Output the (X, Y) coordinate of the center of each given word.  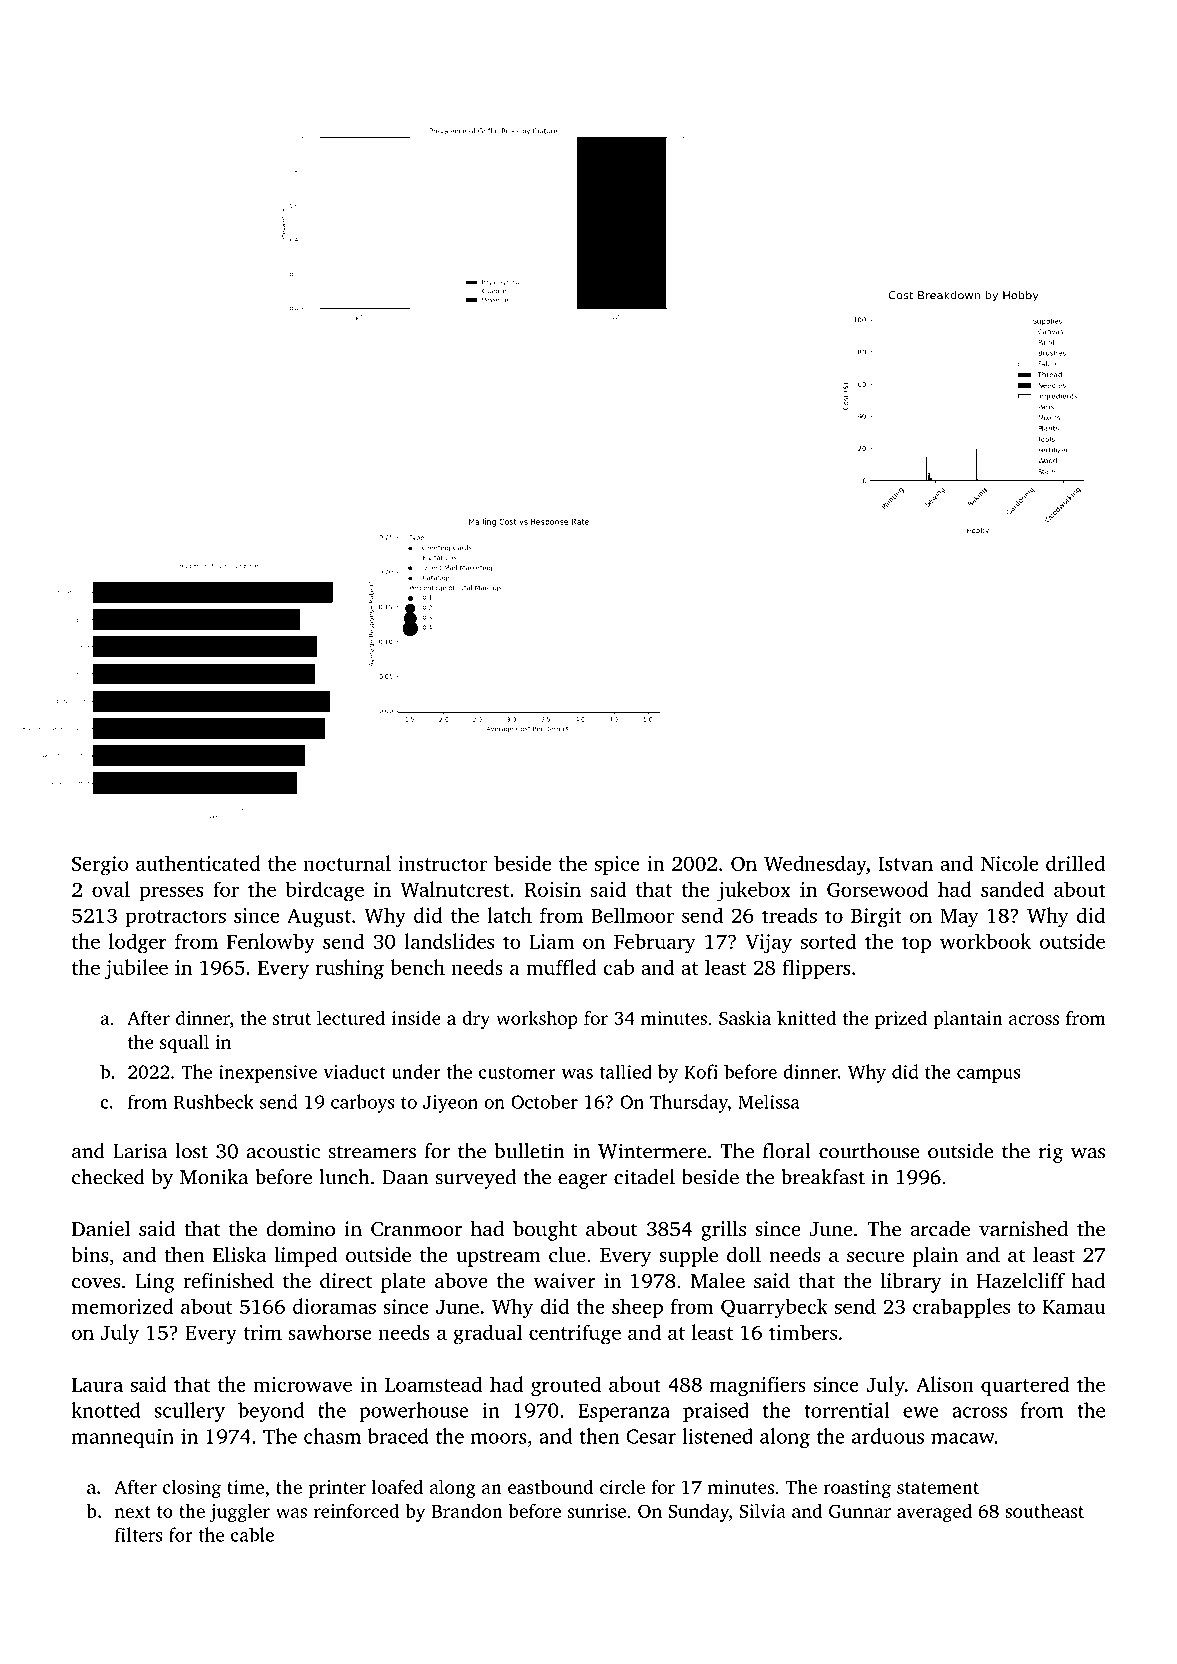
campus (988, 1076)
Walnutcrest (454, 889)
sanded (1012, 889)
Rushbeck (214, 1101)
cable (252, 1534)
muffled (561, 967)
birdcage (325, 891)
